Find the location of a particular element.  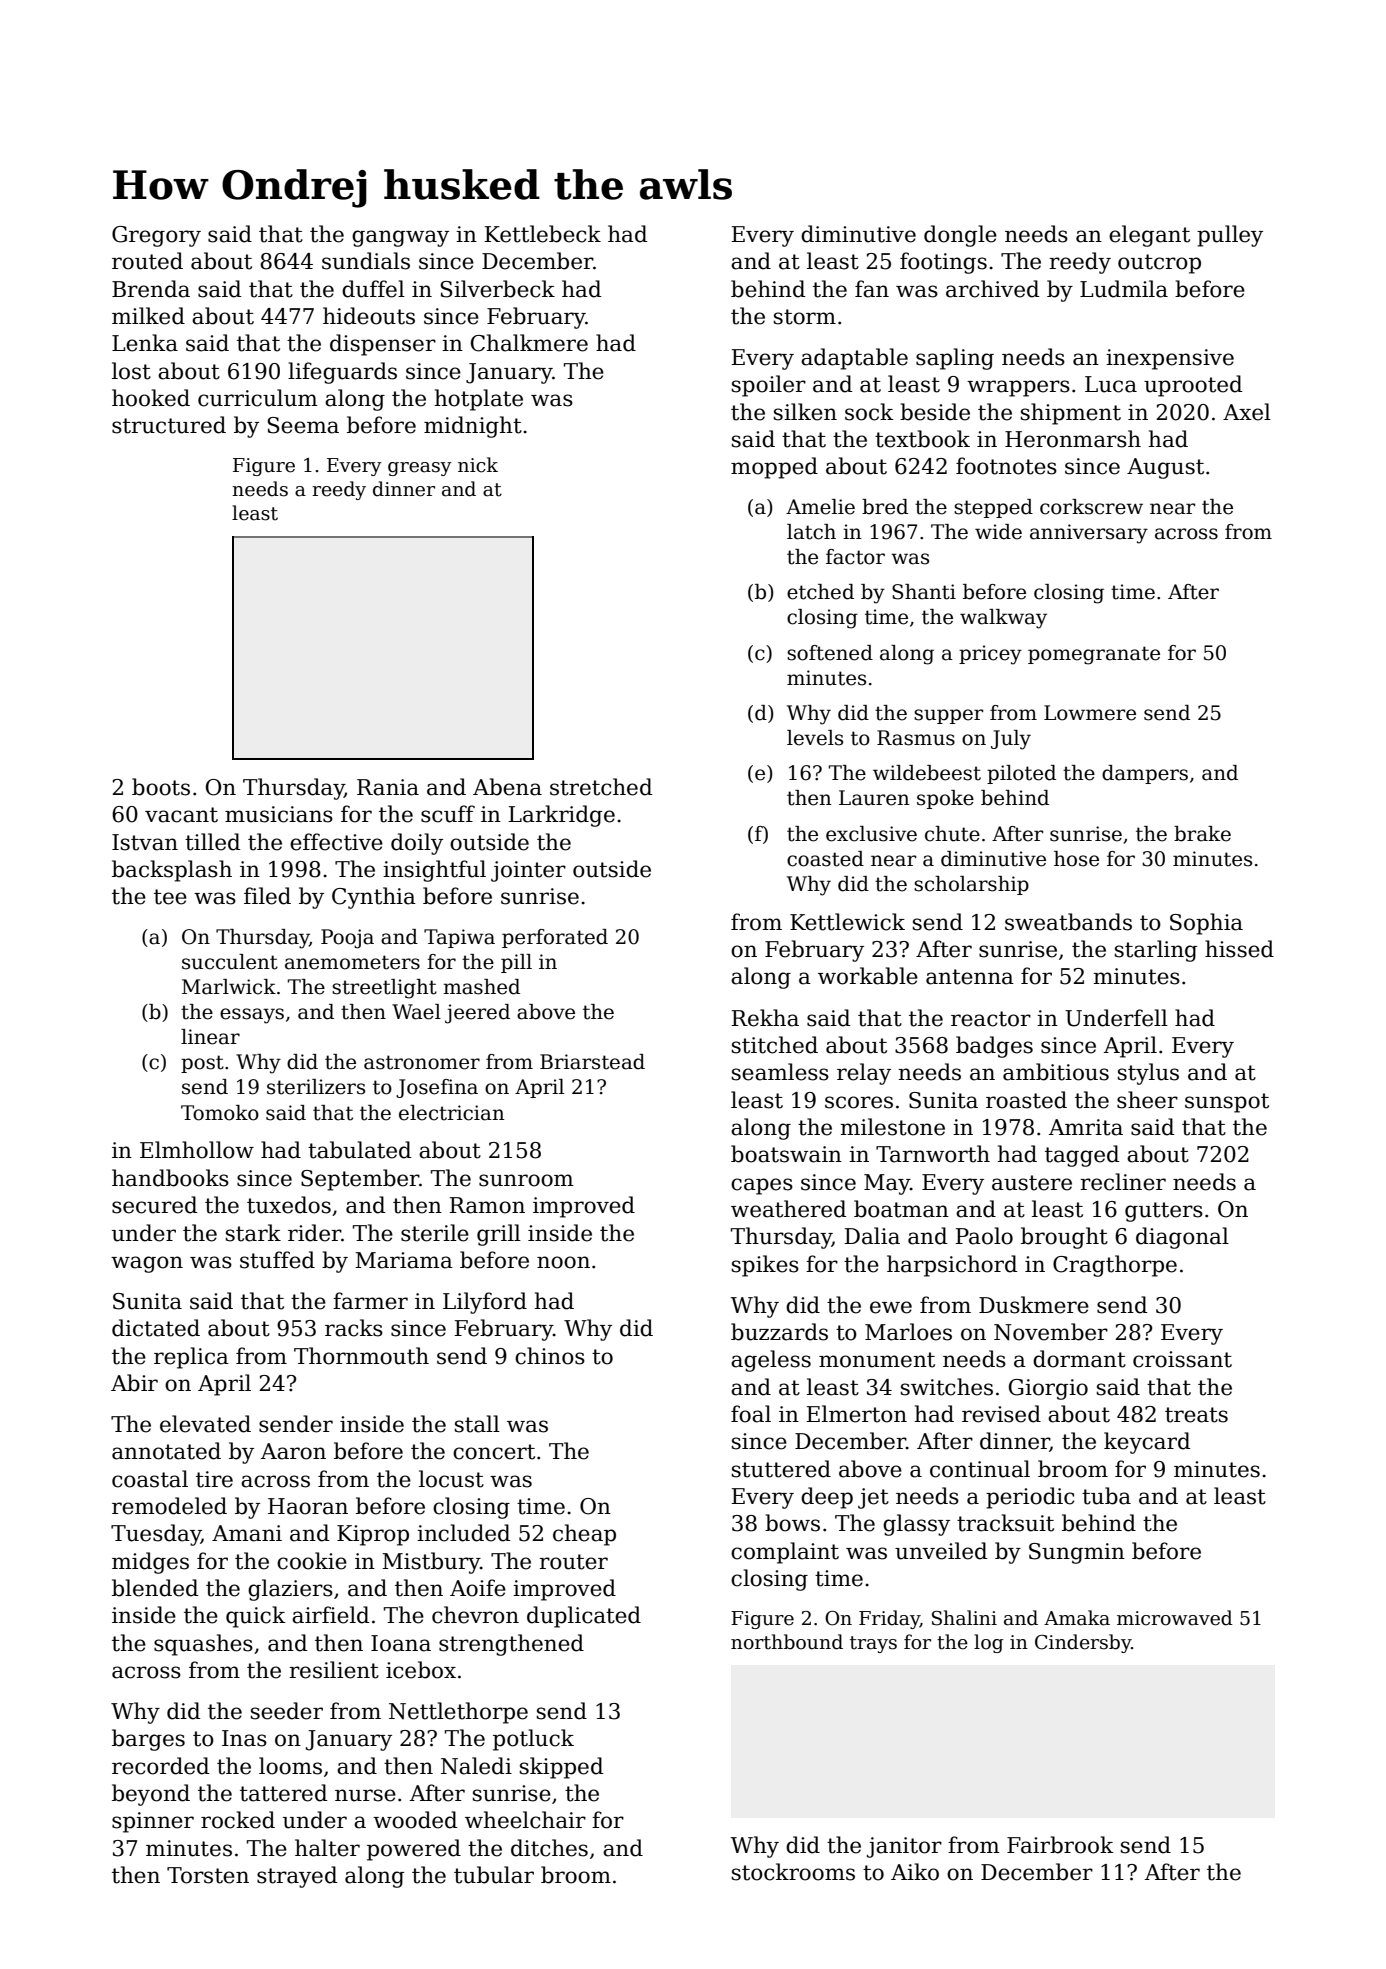

gangway is located at coordinates (400, 238).
